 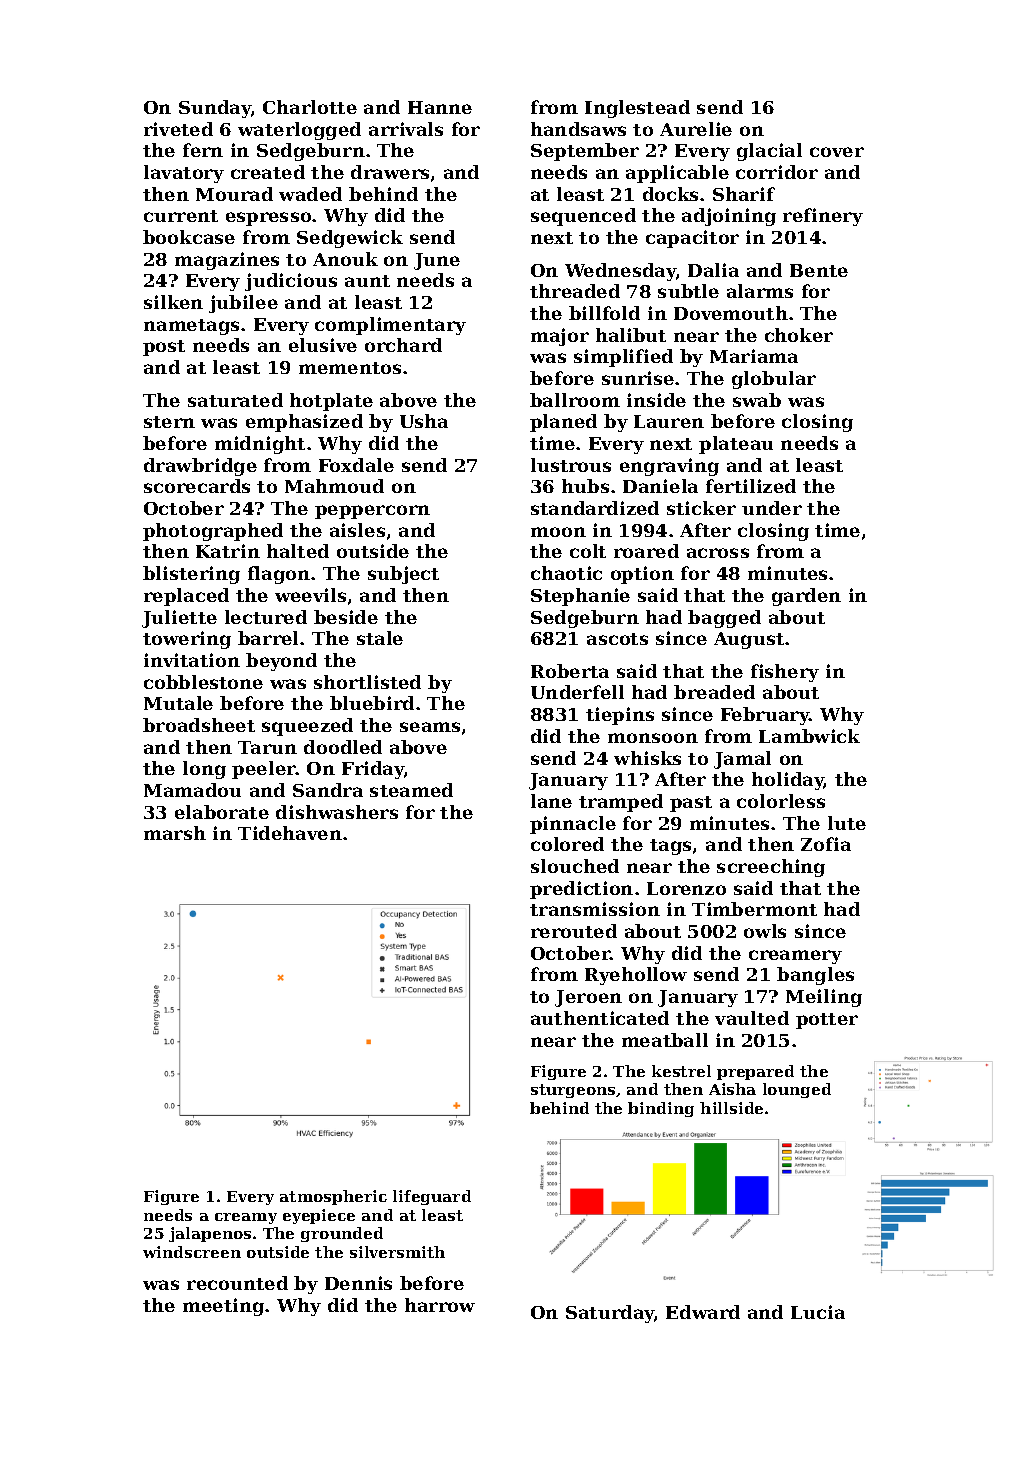 I want to click on cover, so click(x=837, y=152).
